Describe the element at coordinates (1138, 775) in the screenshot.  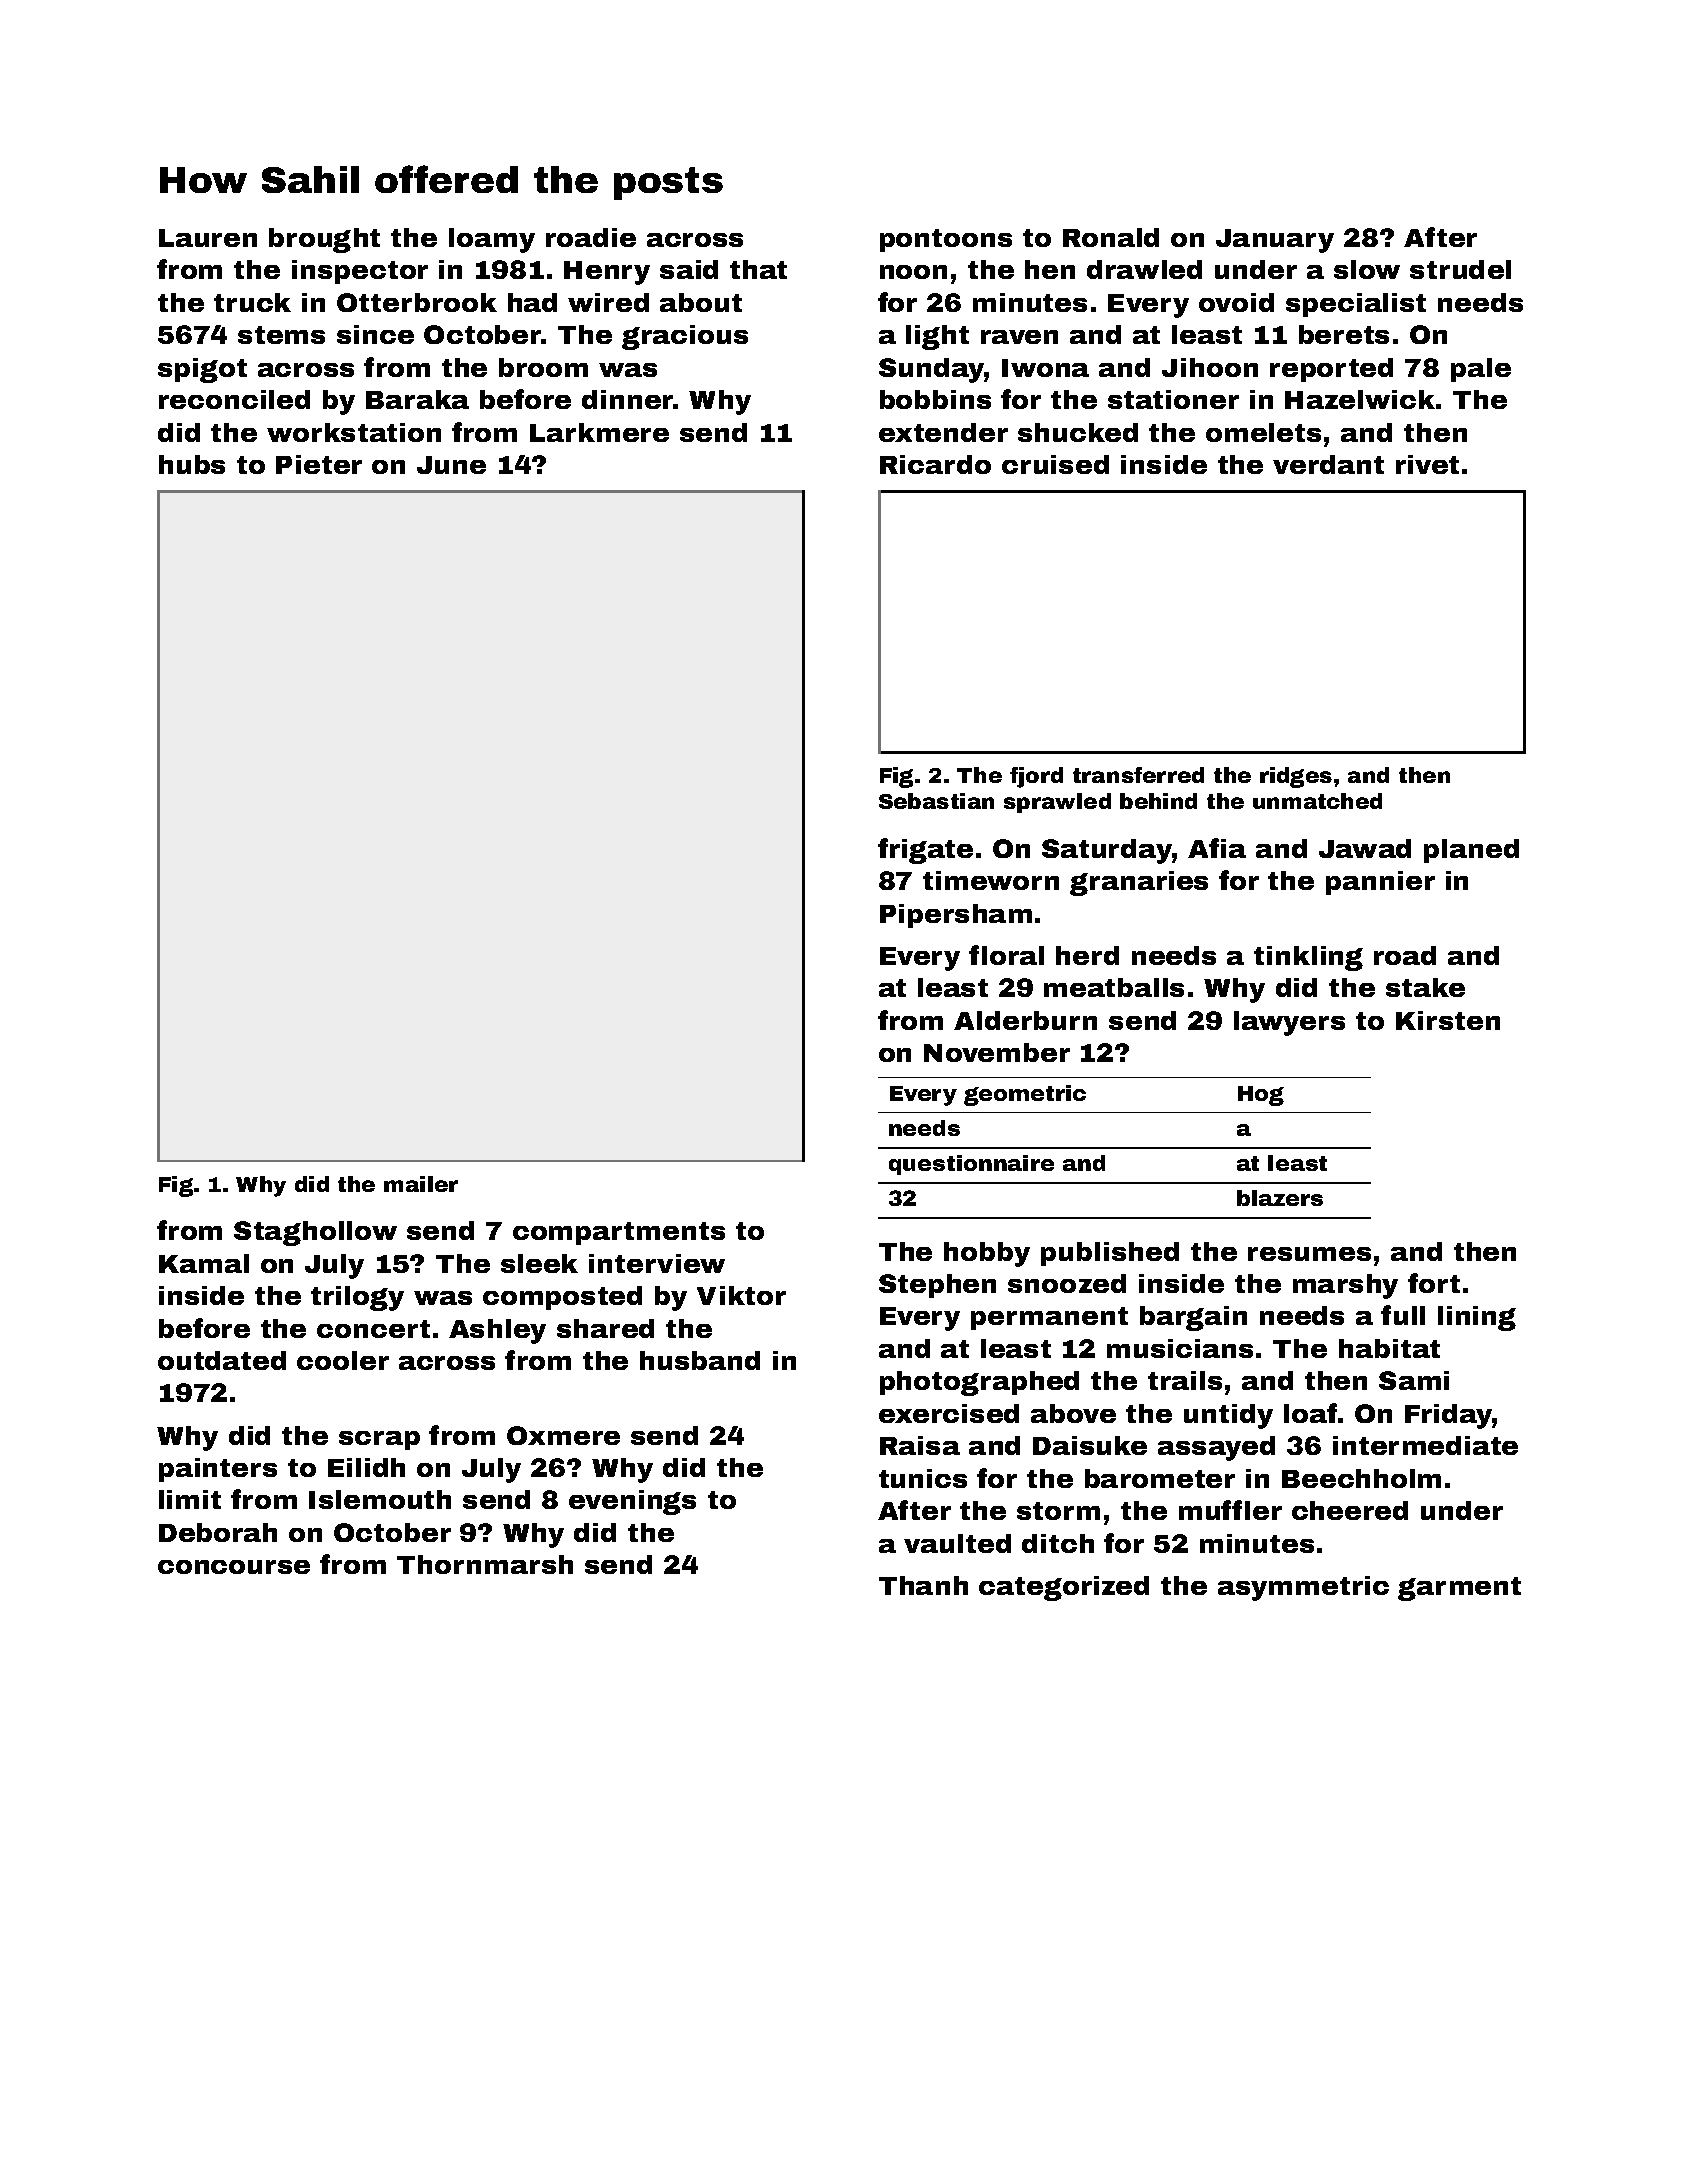
I see `transferred` at that location.
